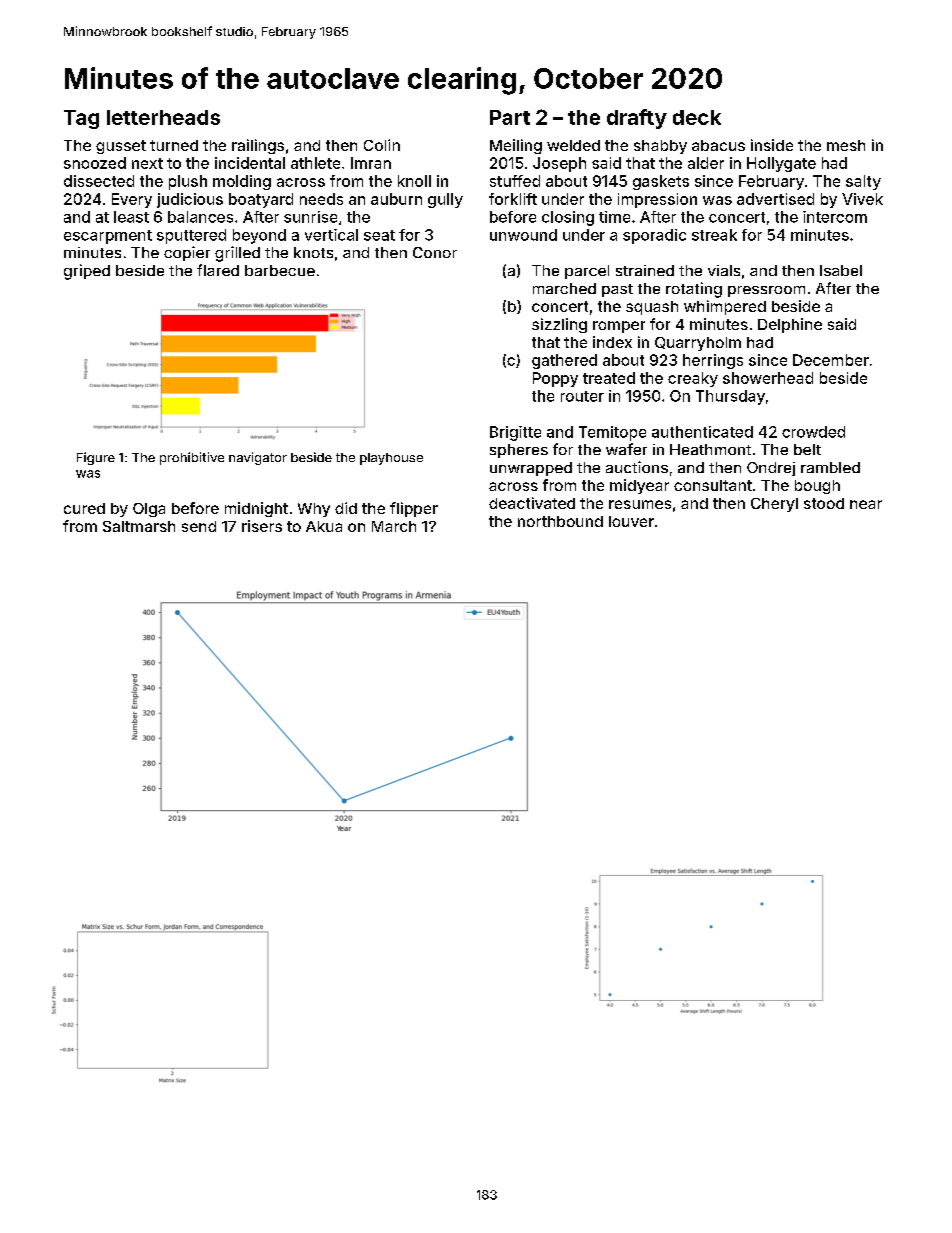 The width and height of the screenshot is (952, 1233). Describe the element at coordinates (391, 459) in the screenshot. I see `playhouse` at that location.
